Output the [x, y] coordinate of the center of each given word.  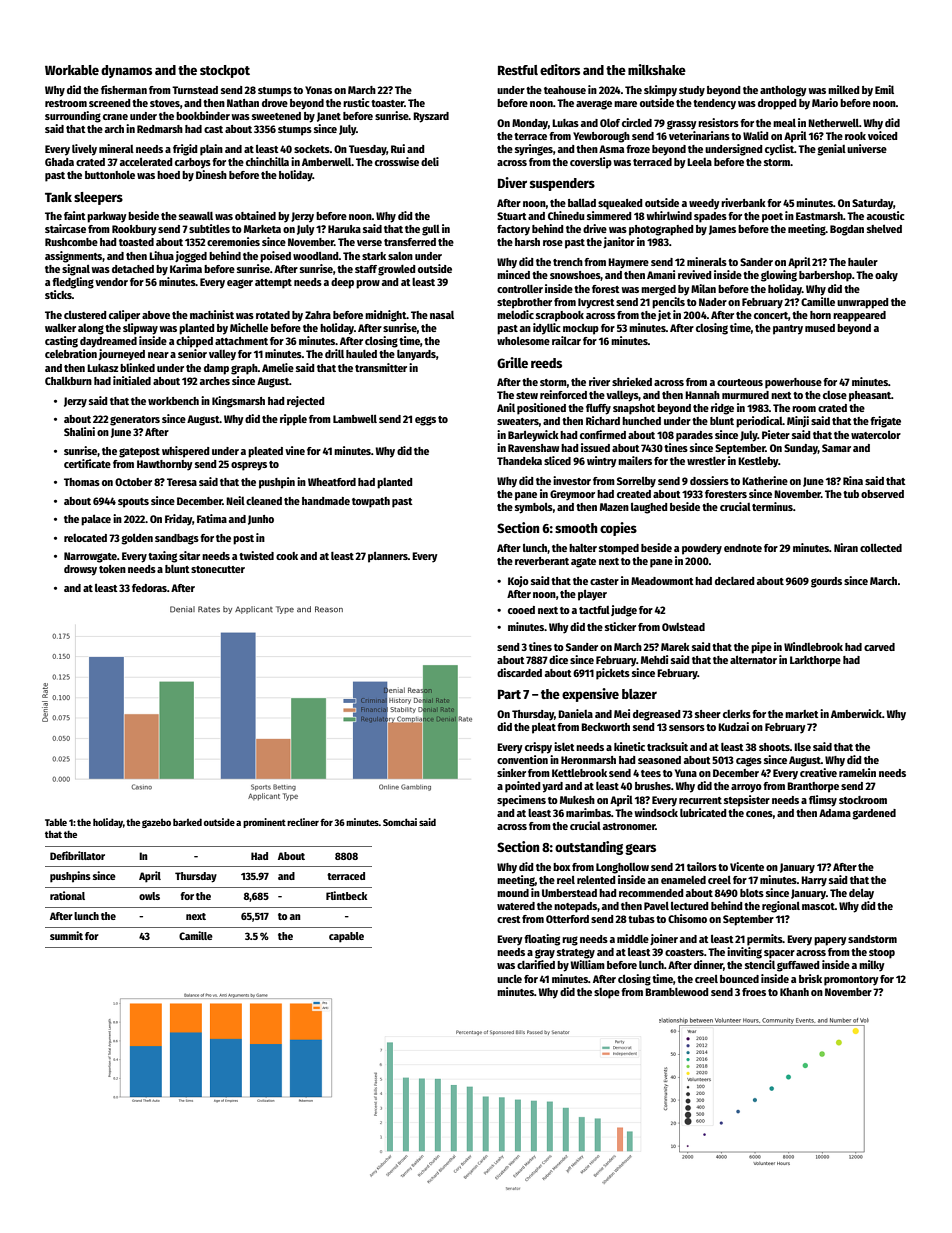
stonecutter [218, 569]
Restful [518, 70]
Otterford [567, 919]
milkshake [657, 69]
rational [67, 895]
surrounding [73, 117]
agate [583, 563]
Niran [846, 547]
